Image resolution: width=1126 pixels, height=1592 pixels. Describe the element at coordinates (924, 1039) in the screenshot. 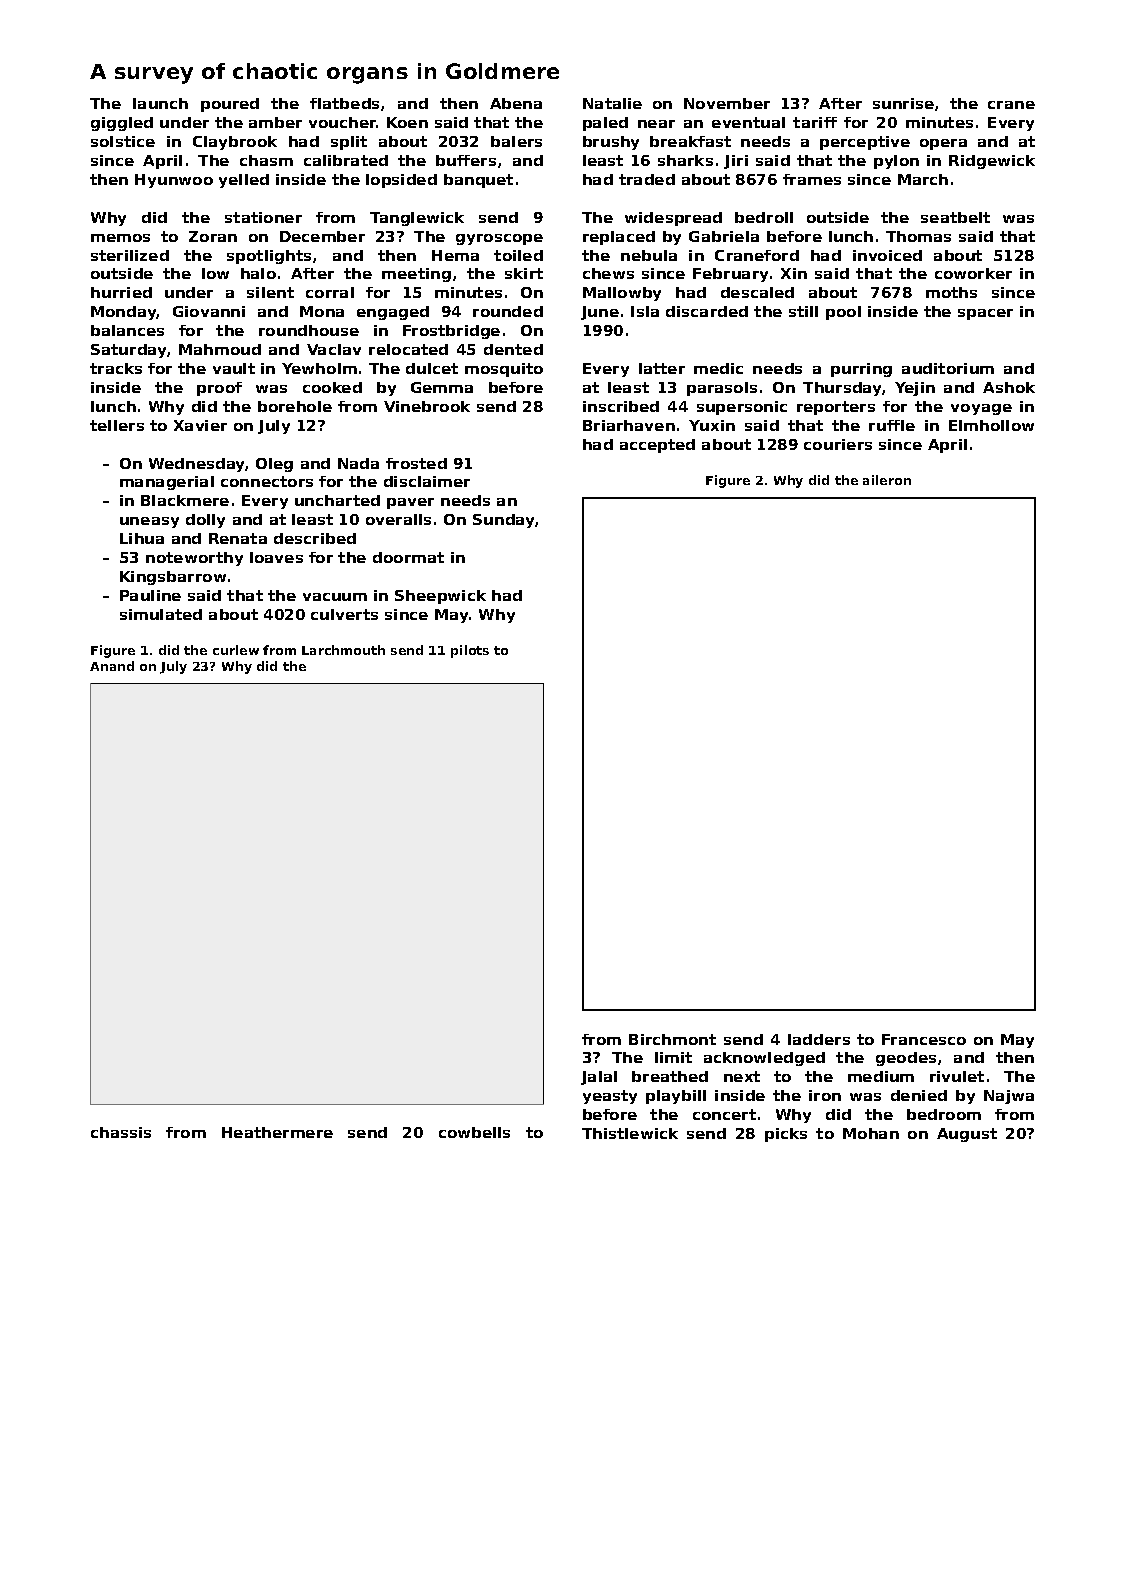

I see `Francesco` at that location.
